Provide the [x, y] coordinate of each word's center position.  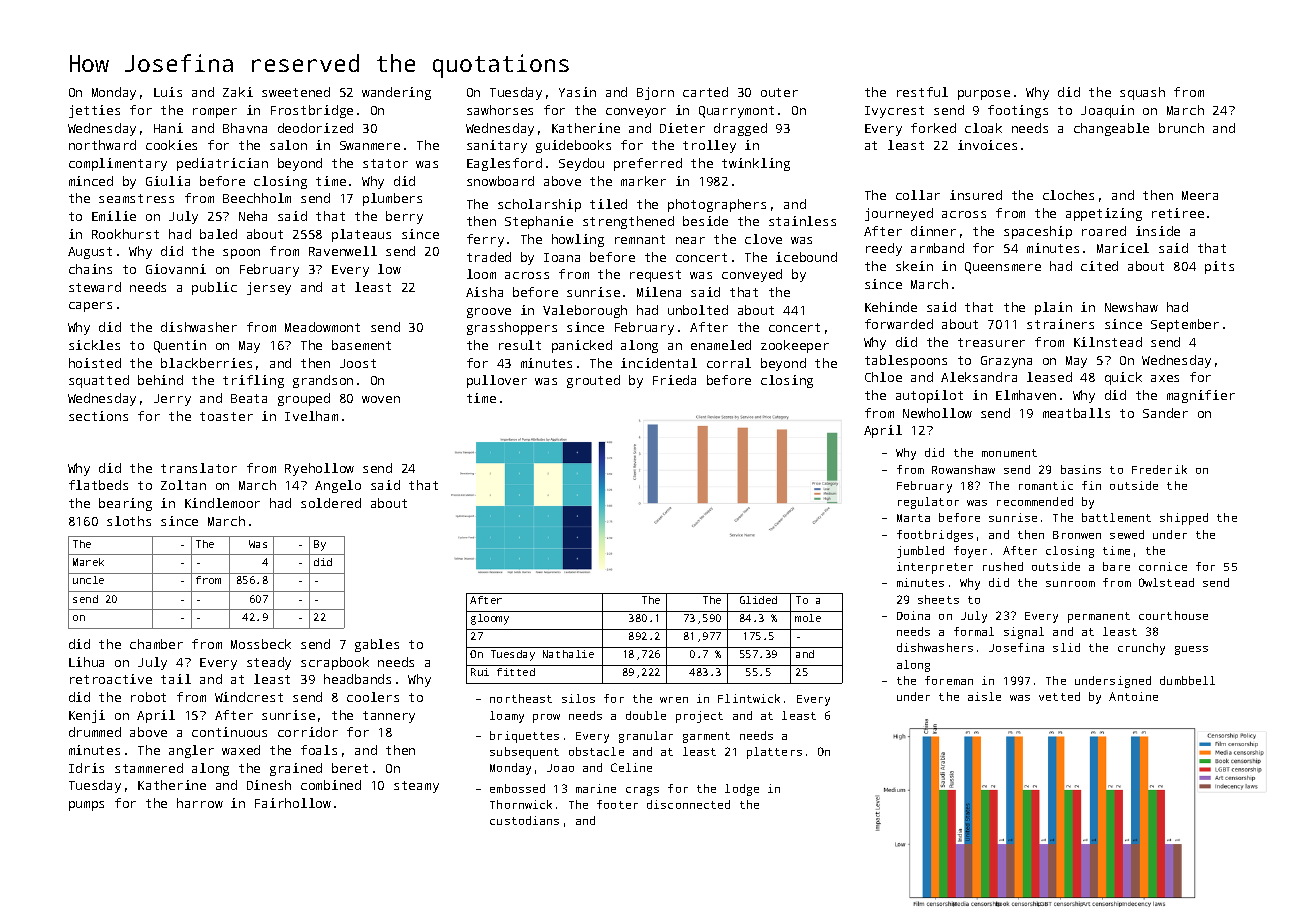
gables [377, 645]
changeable [1111, 129]
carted [705, 92]
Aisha [484, 292]
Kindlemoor [222, 503]
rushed [1003, 566]
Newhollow [937, 413]
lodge [742, 790]
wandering [396, 93]
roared [1104, 231]
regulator [928, 503]
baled [218, 234]
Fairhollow [293, 803]
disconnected [688, 804]
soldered [331, 503]
